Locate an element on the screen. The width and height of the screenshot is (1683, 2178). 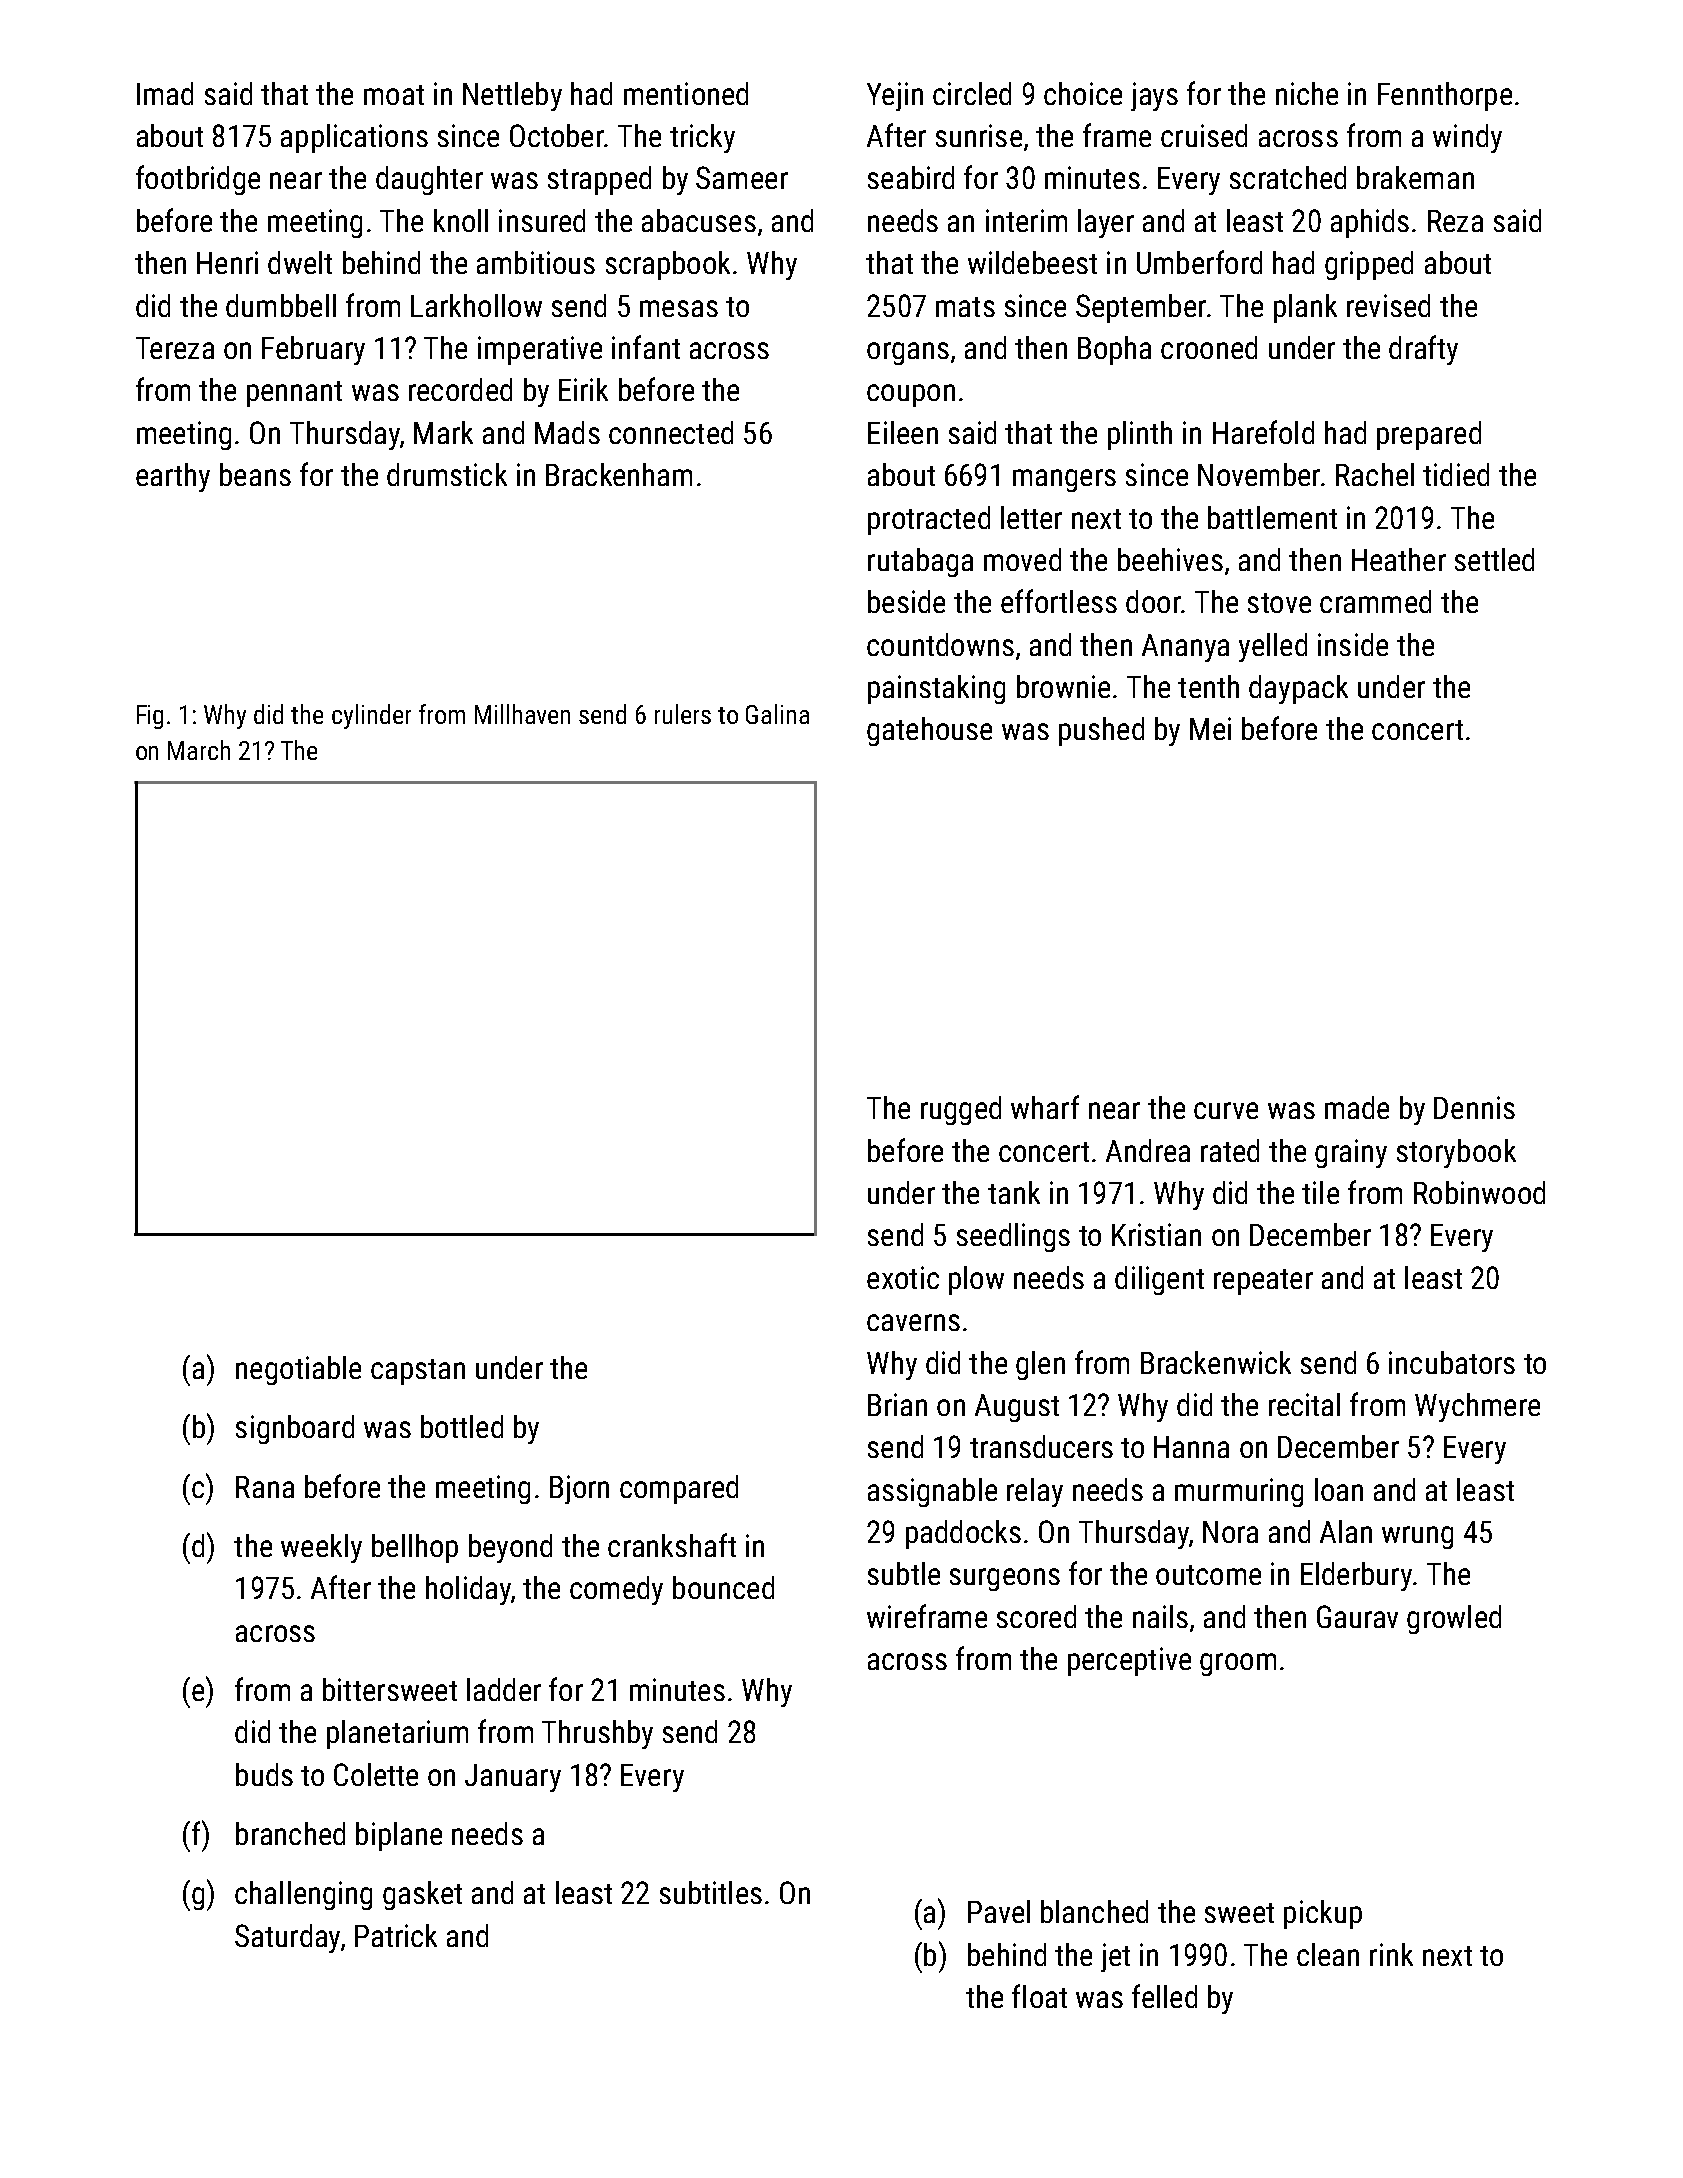
subtle is located at coordinates (904, 1573).
